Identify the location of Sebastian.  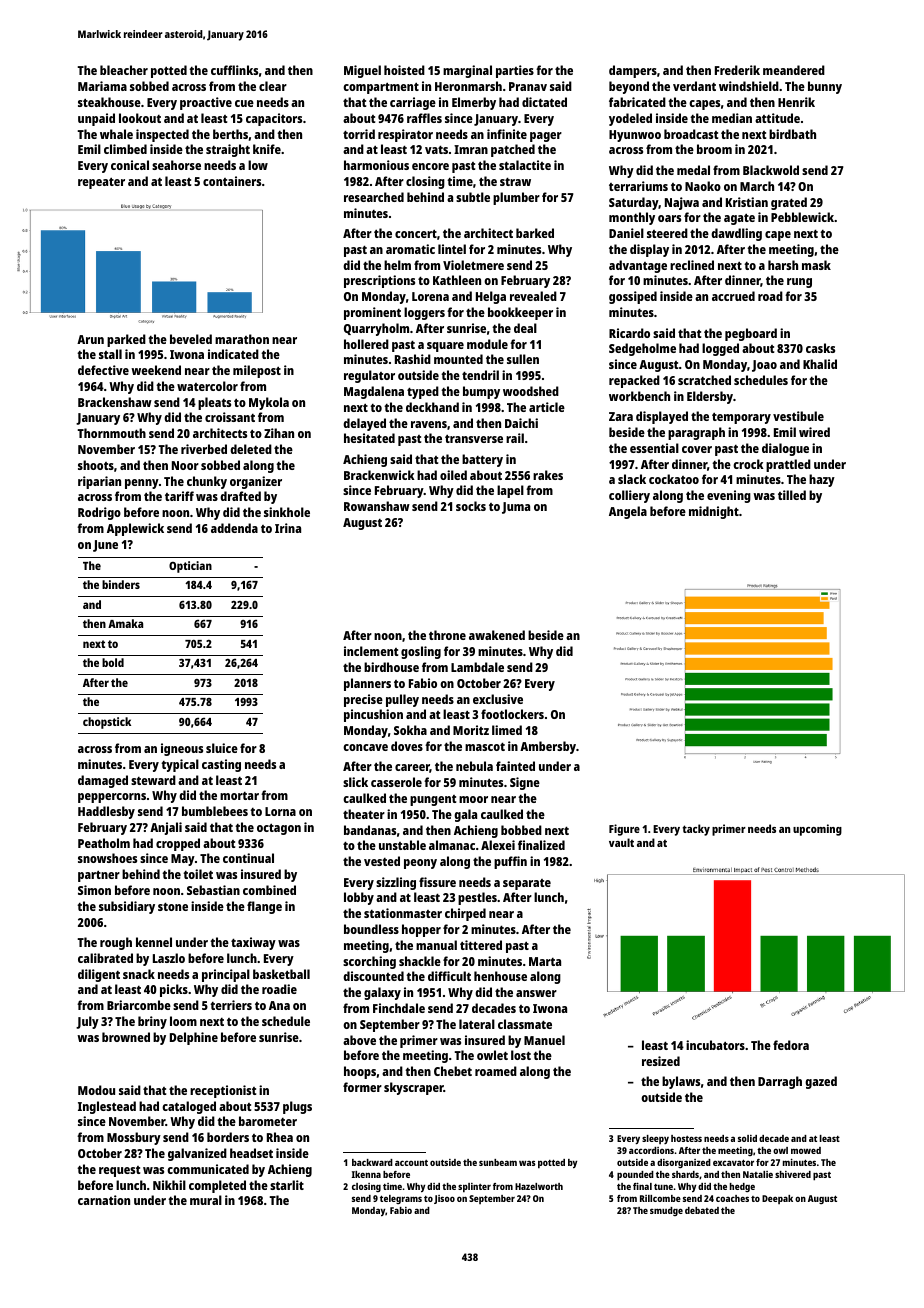
(213, 890).
